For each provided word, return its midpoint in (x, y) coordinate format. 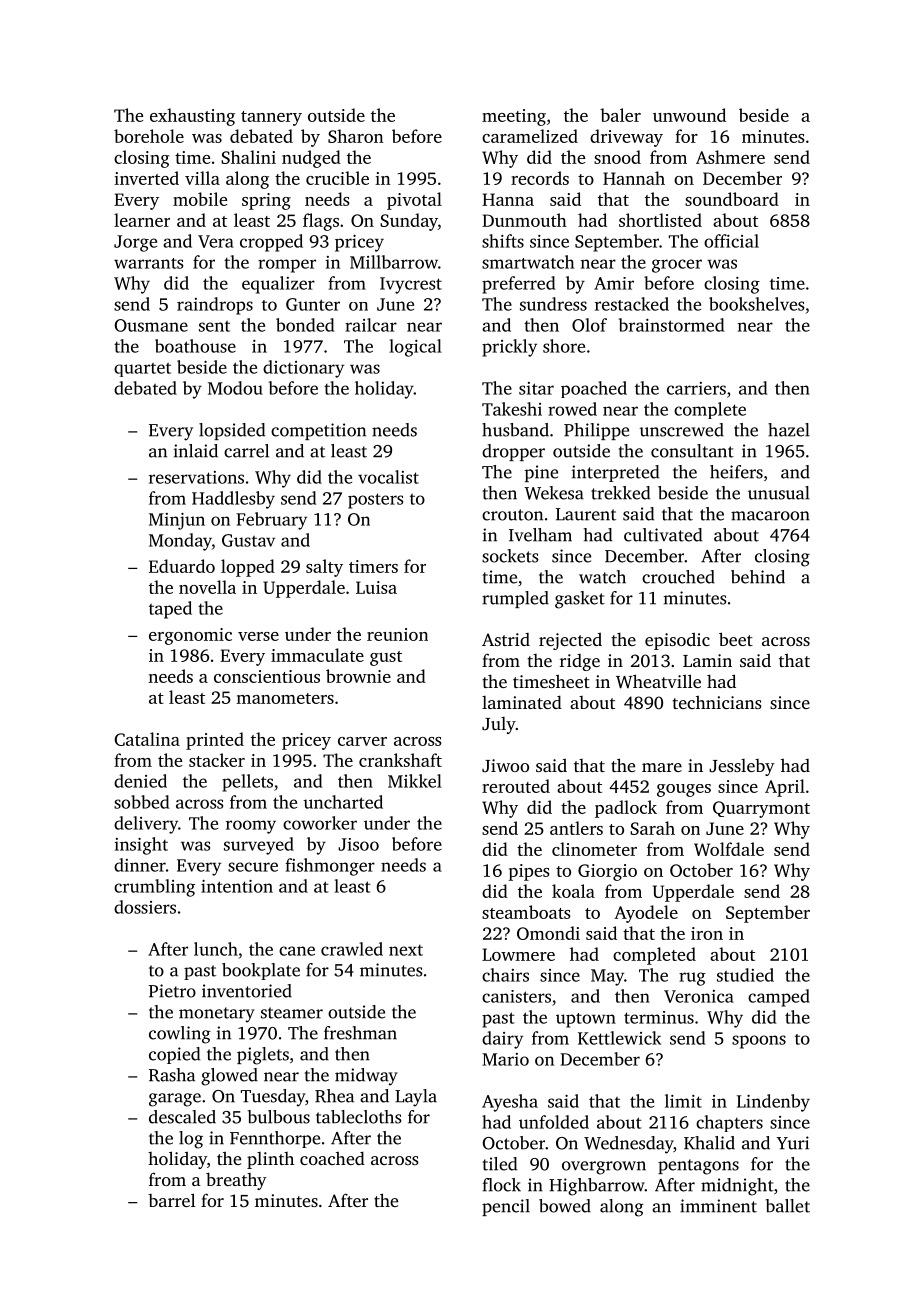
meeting (514, 117)
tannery (271, 118)
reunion (397, 634)
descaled (182, 1117)
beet (736, 639)
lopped (248, 568)
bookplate (261, 971)
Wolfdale (729, 849)
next (406, 950)
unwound (689, 115)
